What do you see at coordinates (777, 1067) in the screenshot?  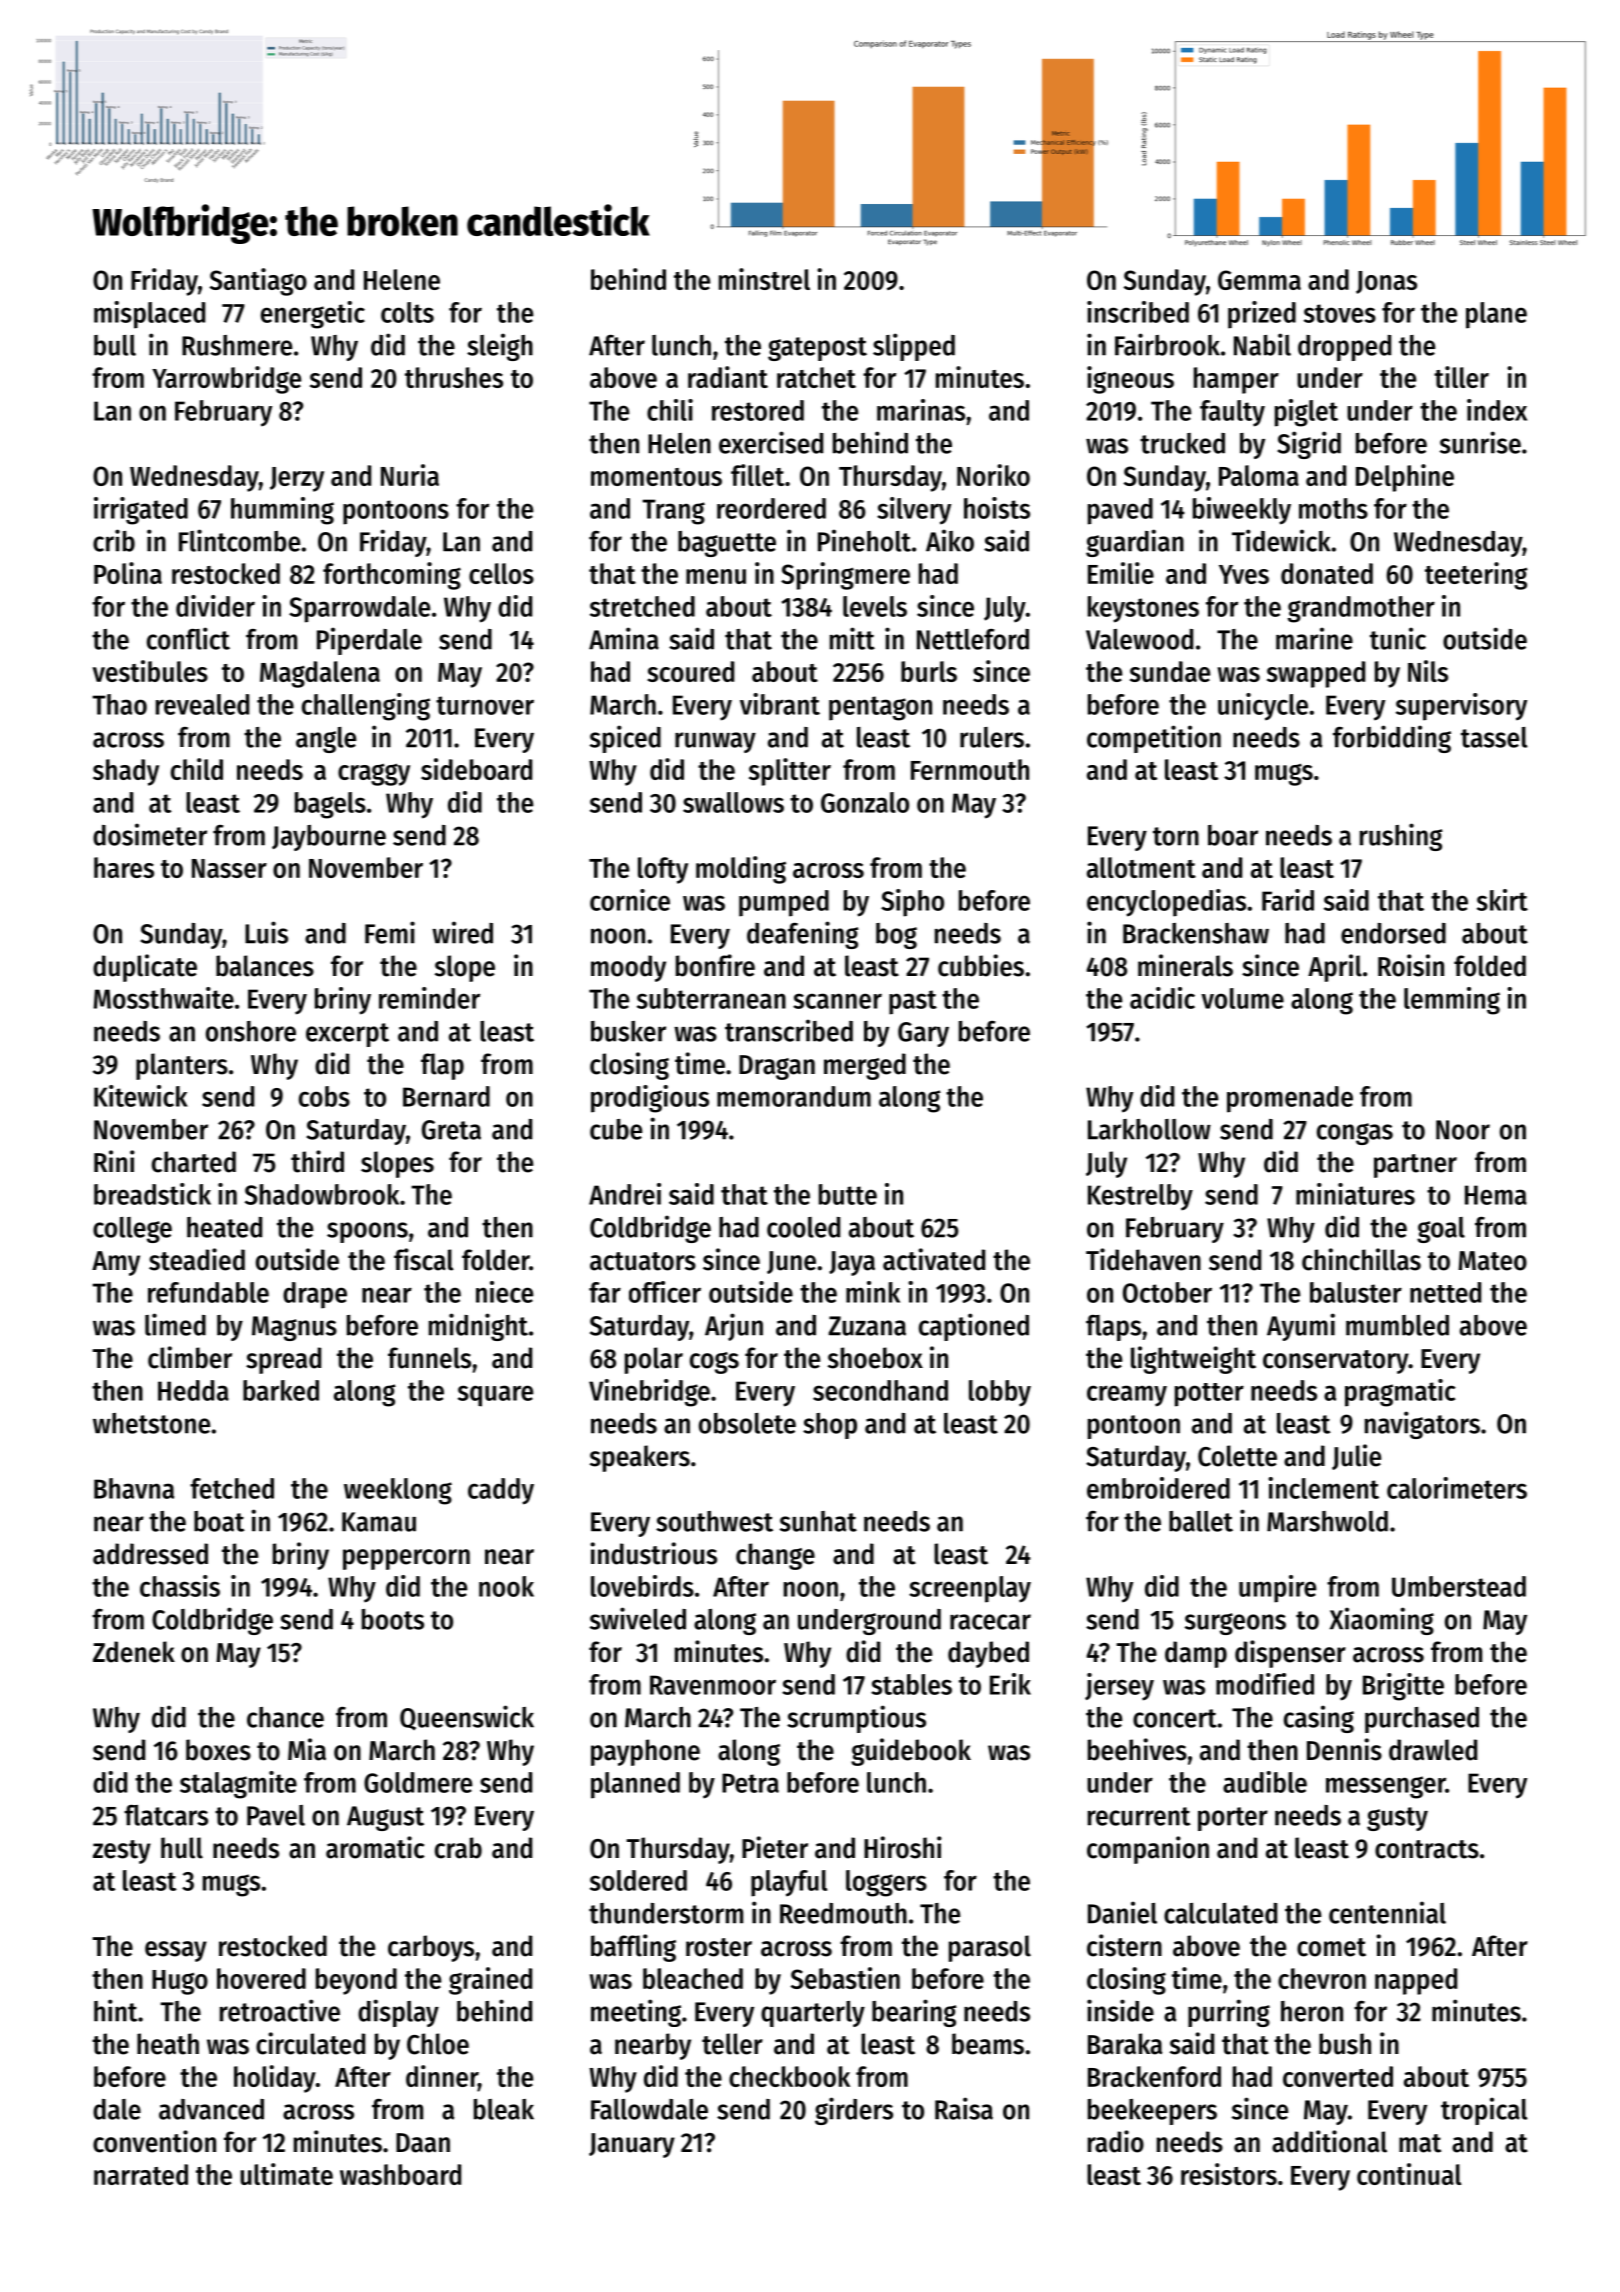 I see `Dragan` at bounding box center [777, 1067].
